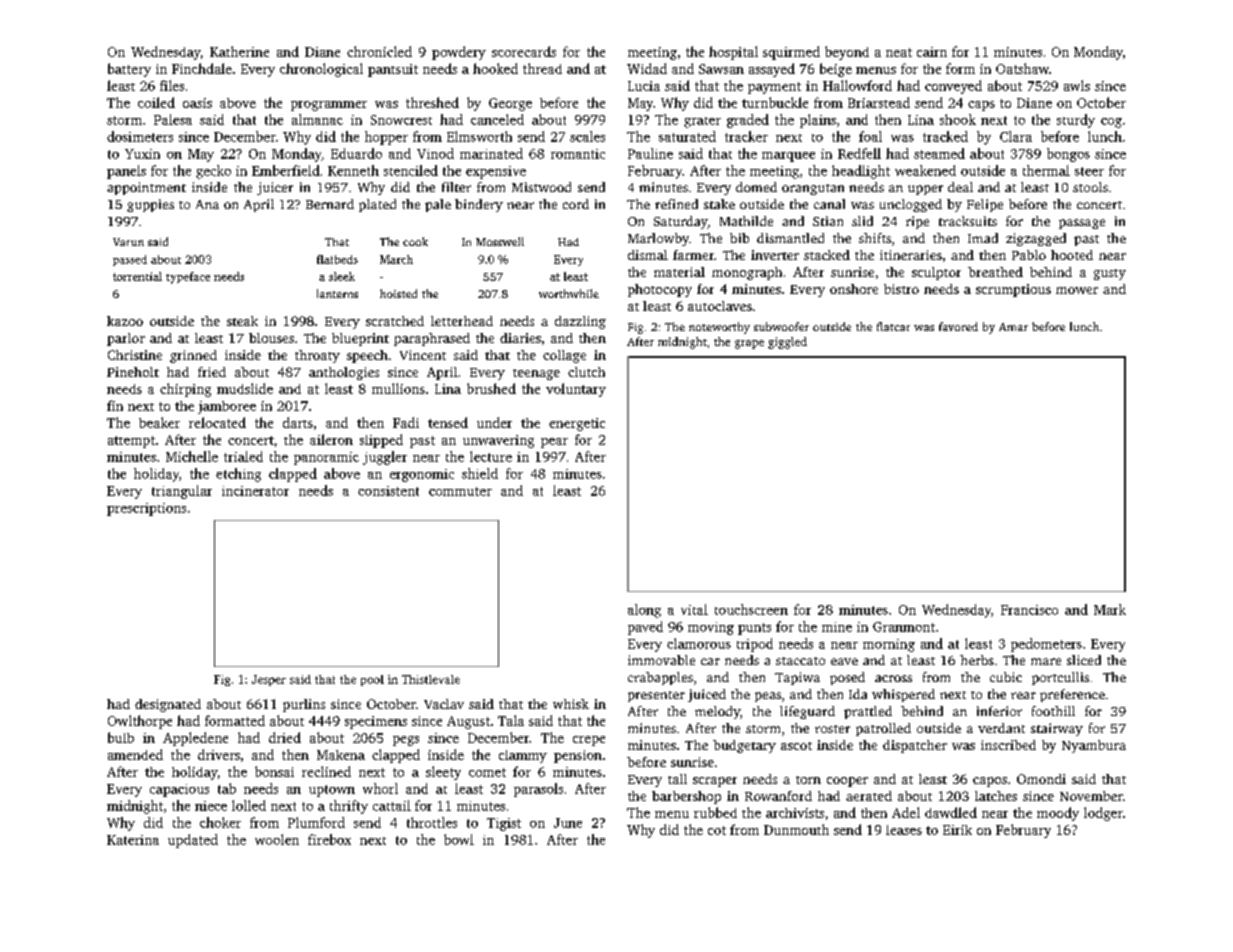  Describe the element at coordinates (791, 53) in the screenshot. I see `squirmed` at that location.
